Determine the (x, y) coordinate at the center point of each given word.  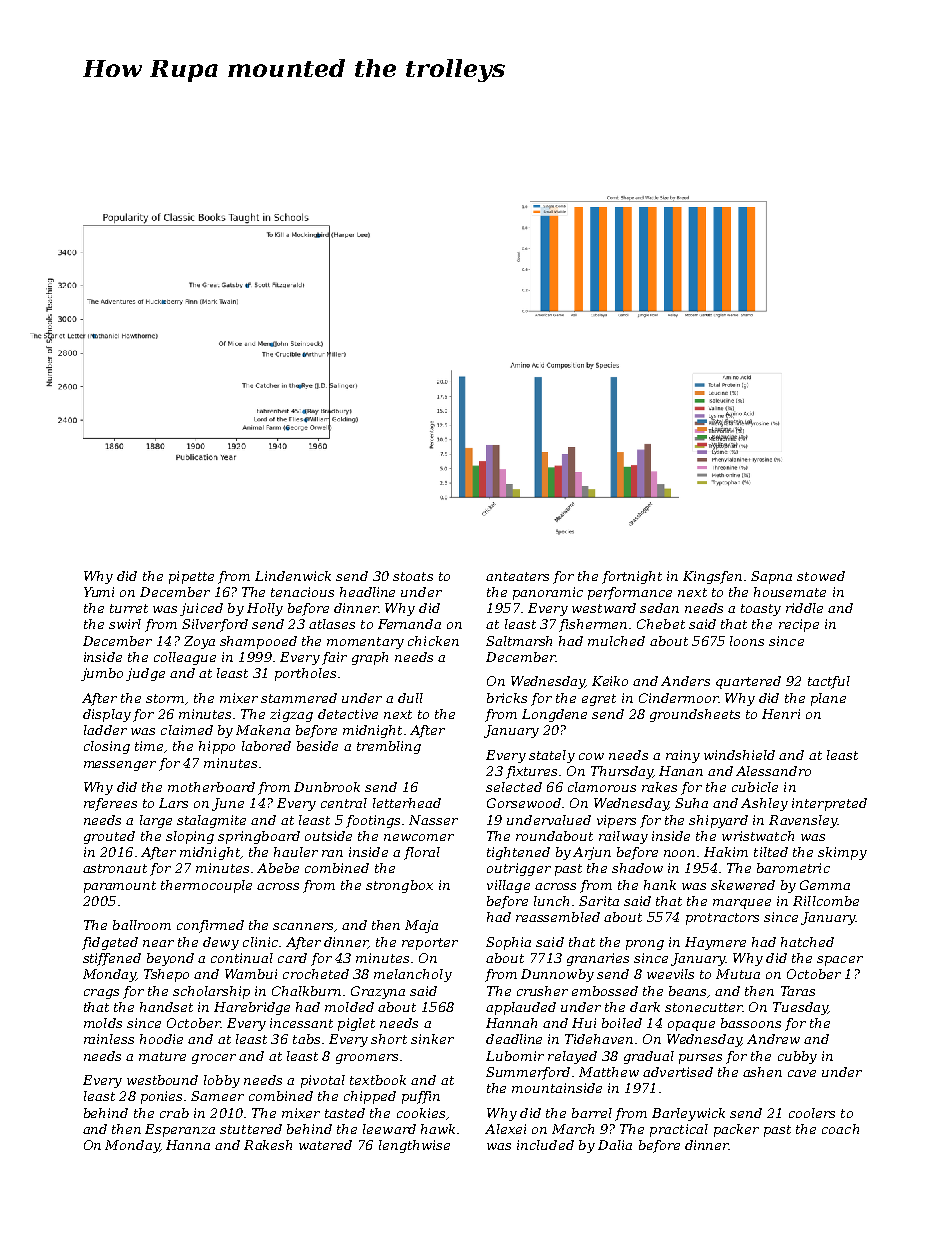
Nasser (433, 820)
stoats (413, 576)
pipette (191, 577)
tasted (345, 1113)
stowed (821, 576)
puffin (421, 1097)
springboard (259, 837)
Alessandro (773, 771)
